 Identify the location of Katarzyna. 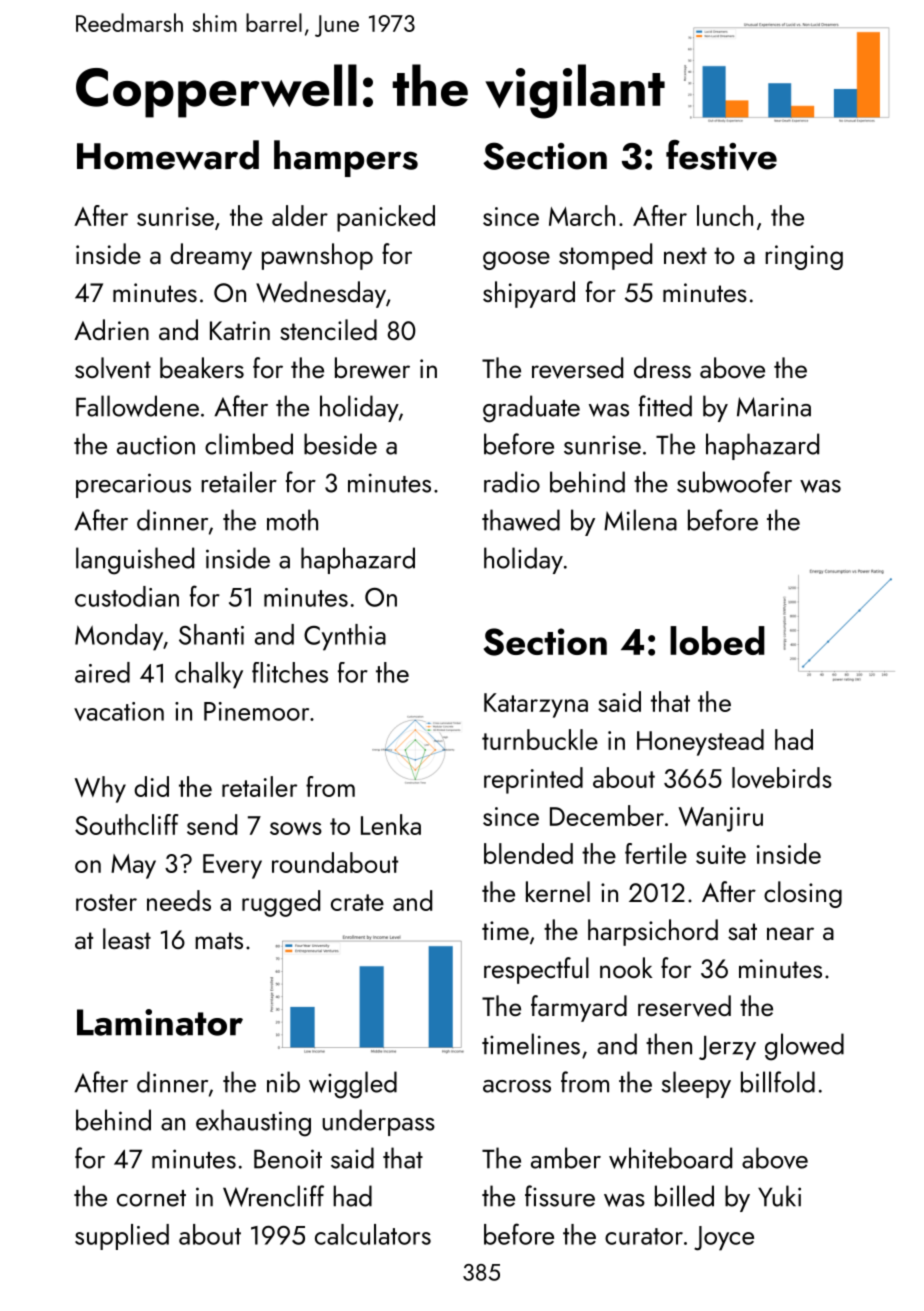
(536, 705).
